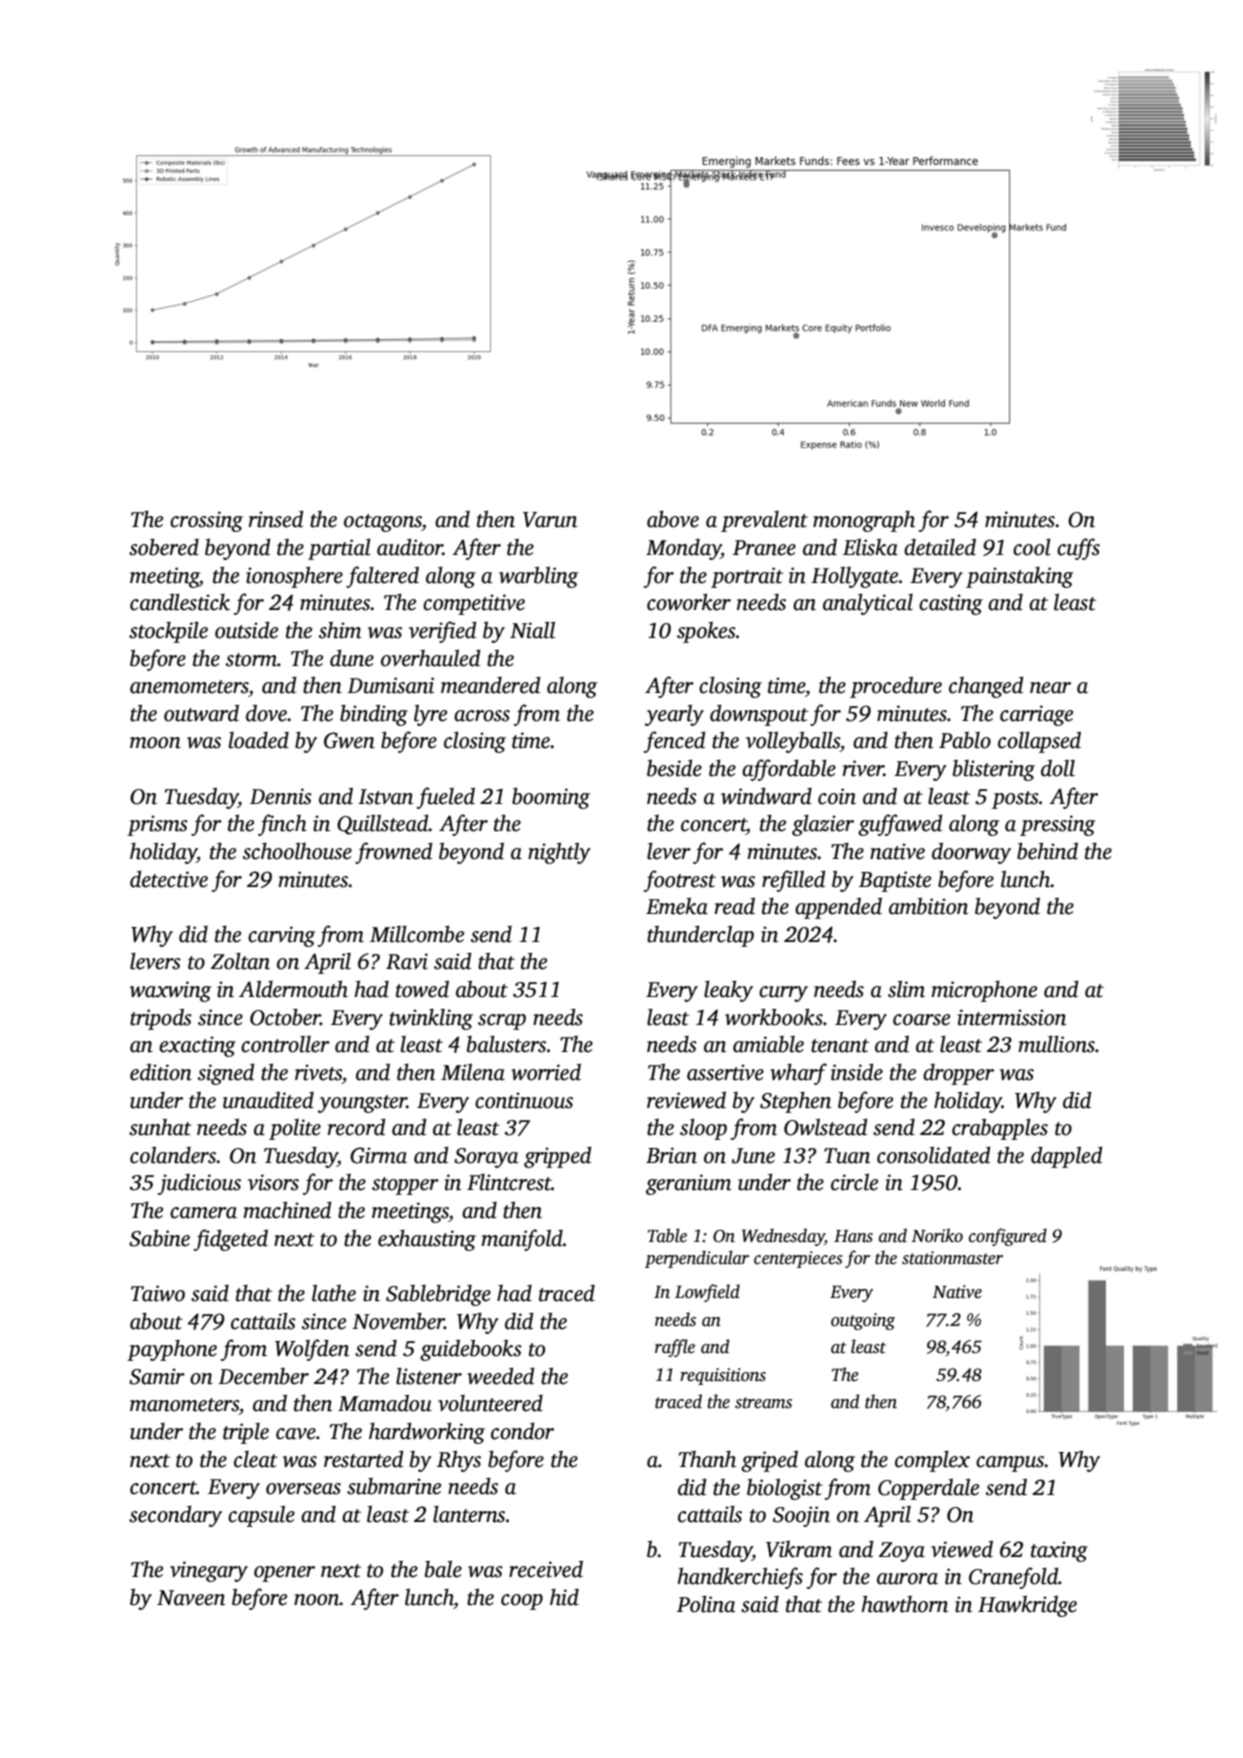  Describe the element at coordinates (1056, 1044) in the image. I see `mullions` at that location.
